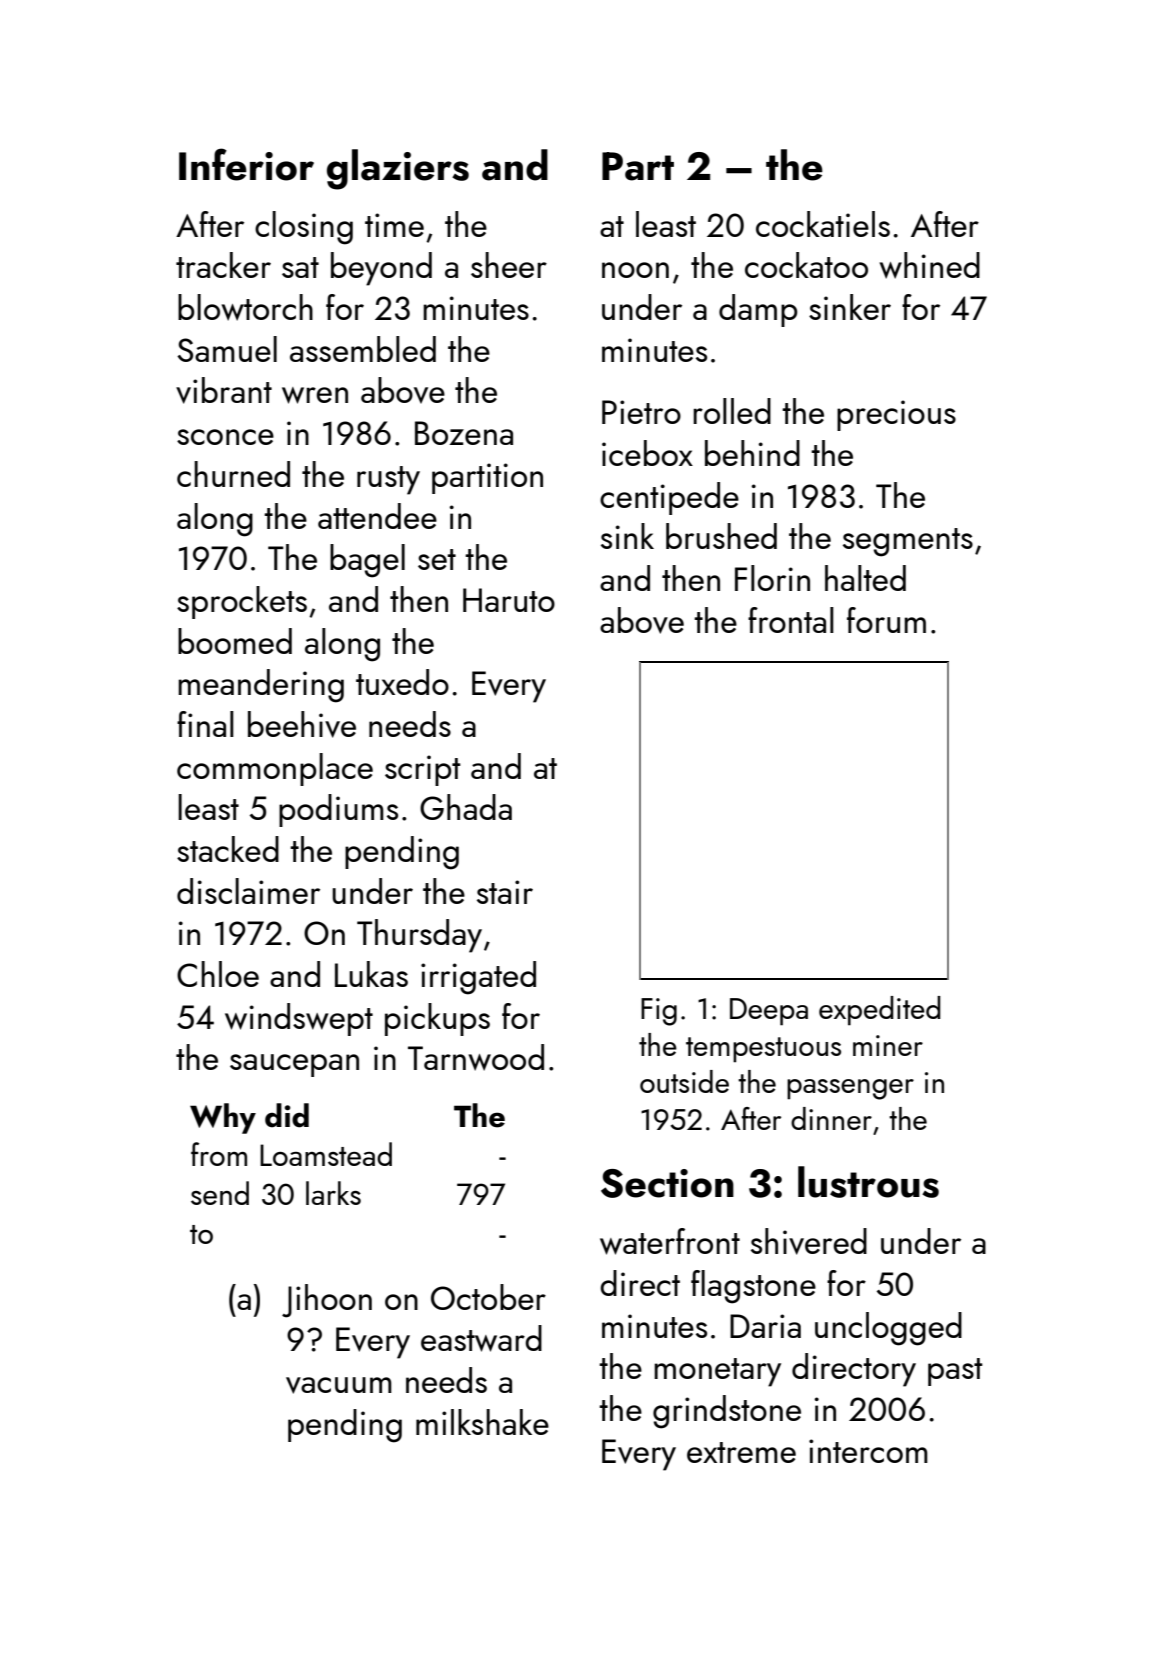 Image resolution: width=1165 pixels, height=1654 pixels. What do you see at coordinates (831, 1118) in the image?
I see `dinner` at bounding box center [831, 1118].
